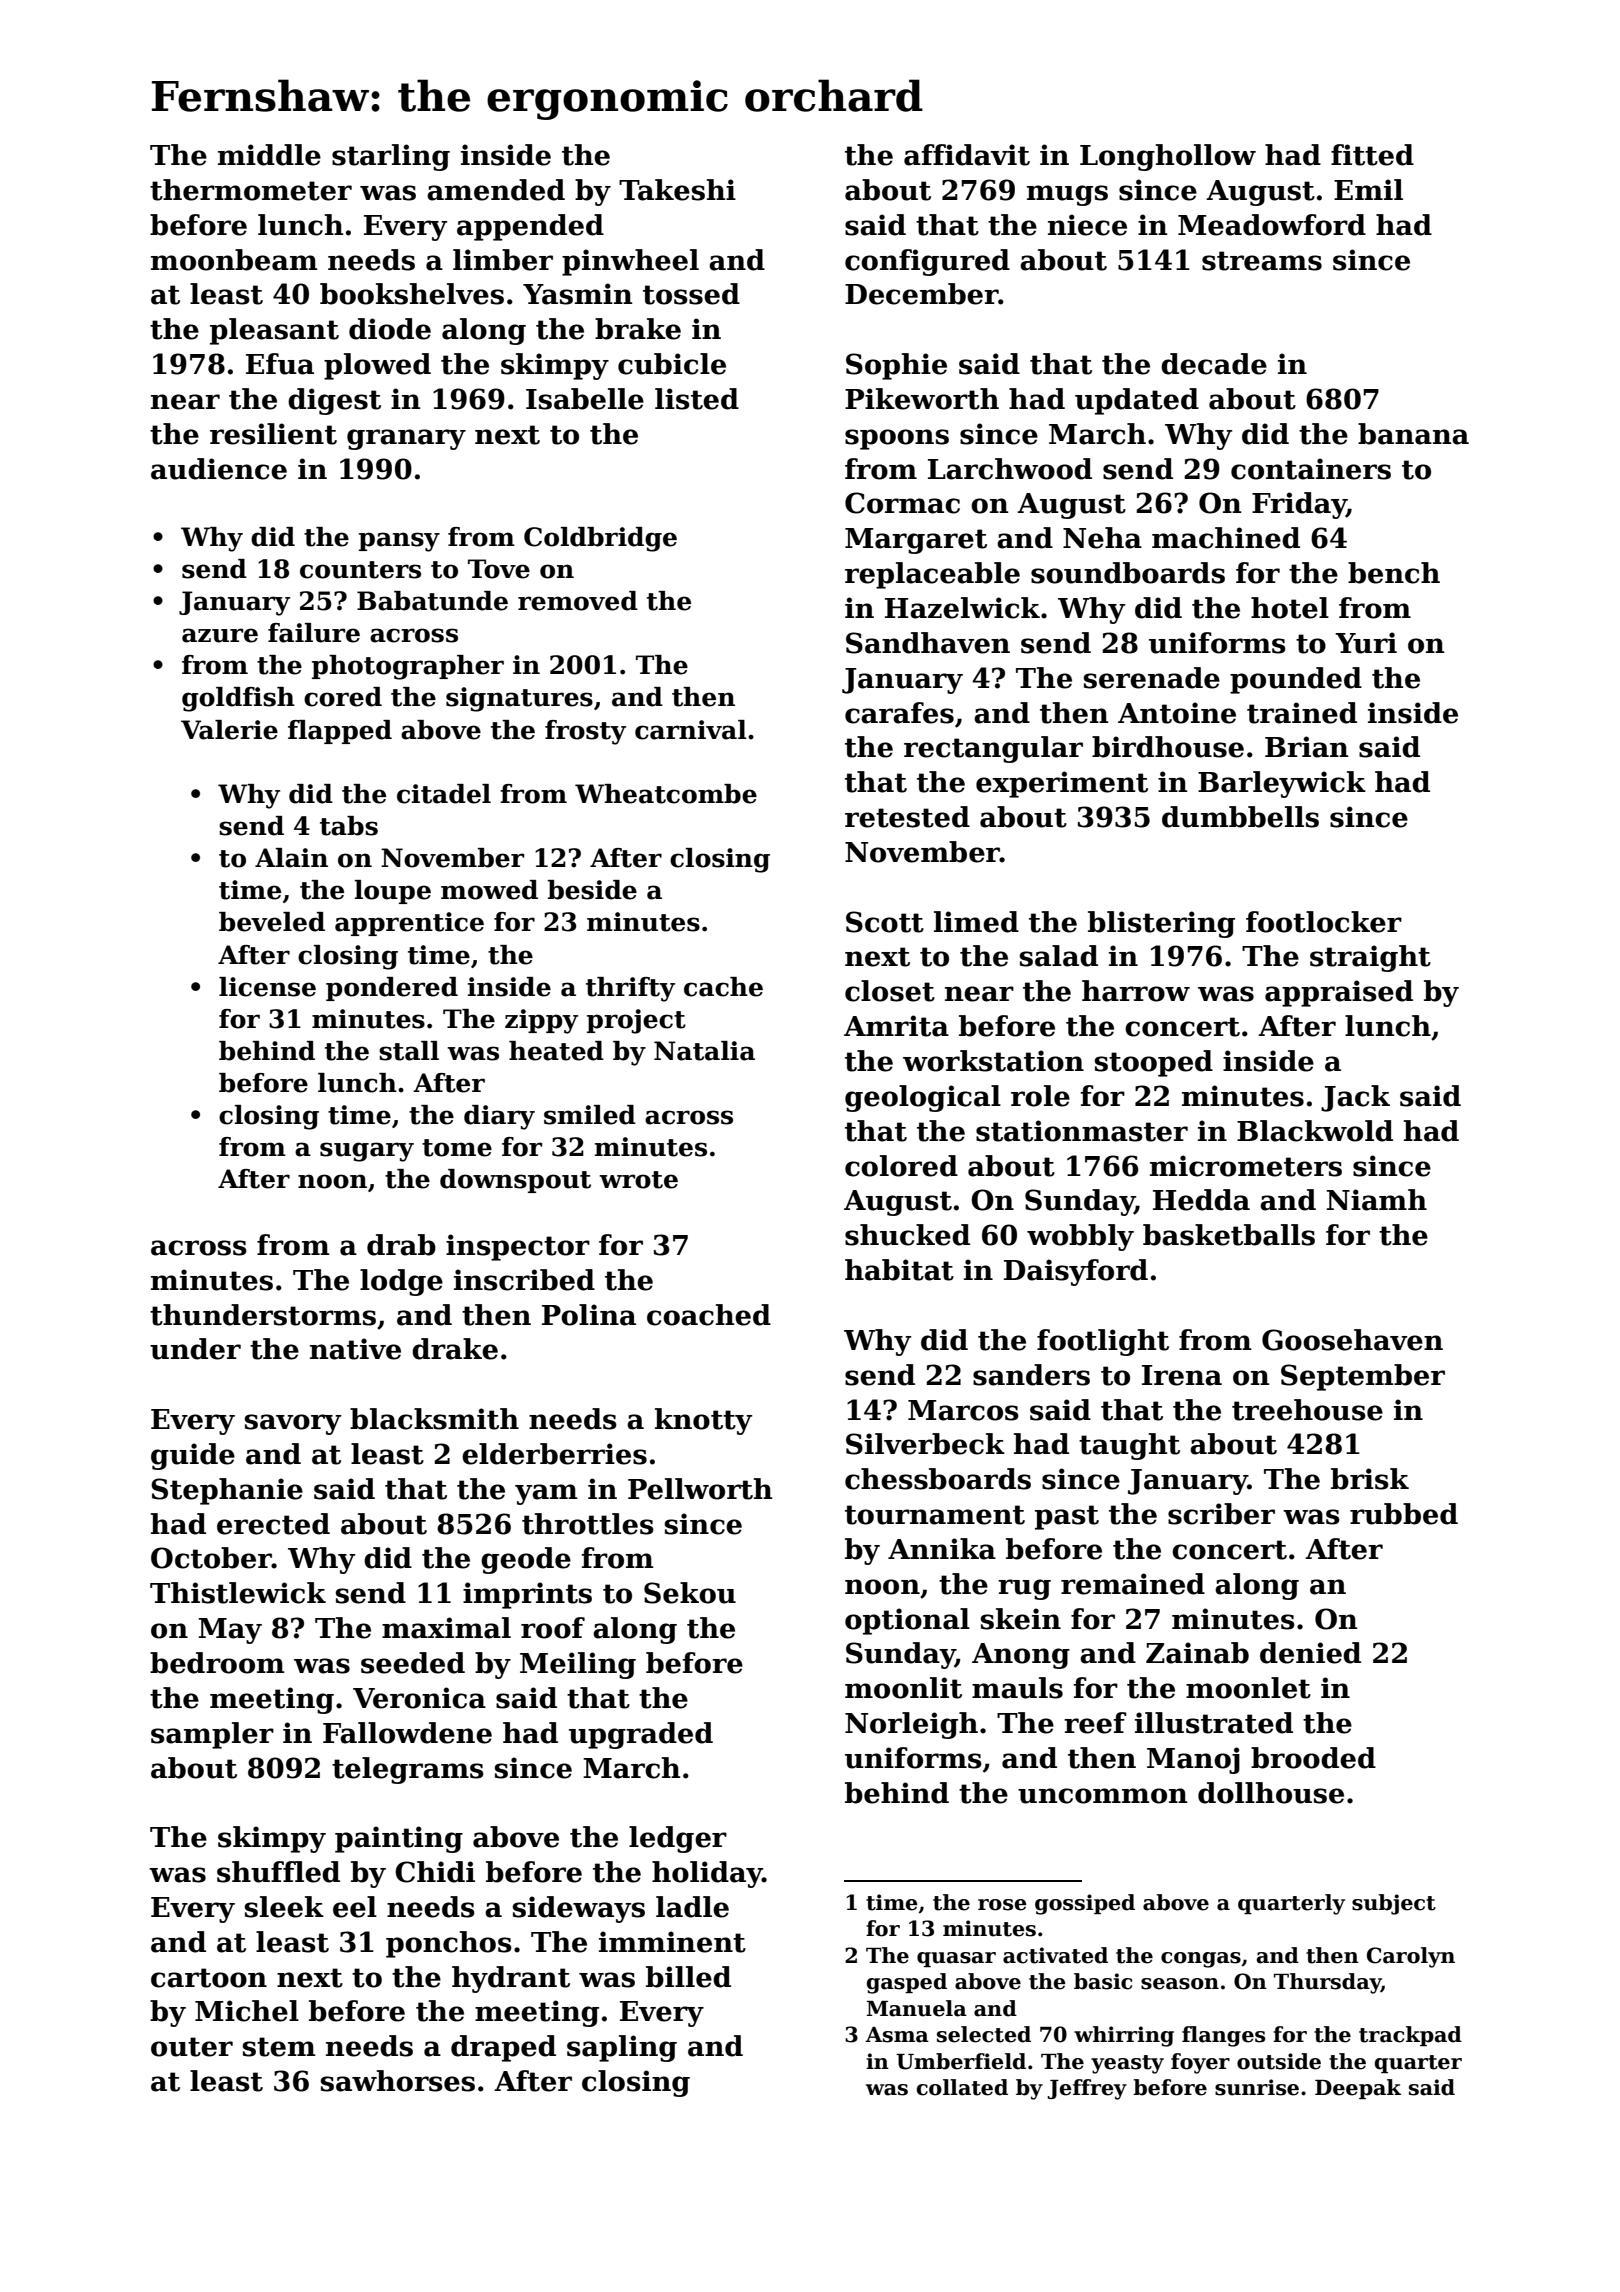 This page has height=2292, width=1620. Describe the element at coordinates (1168, 157) in the page. I see `Longhollow` at that location.
